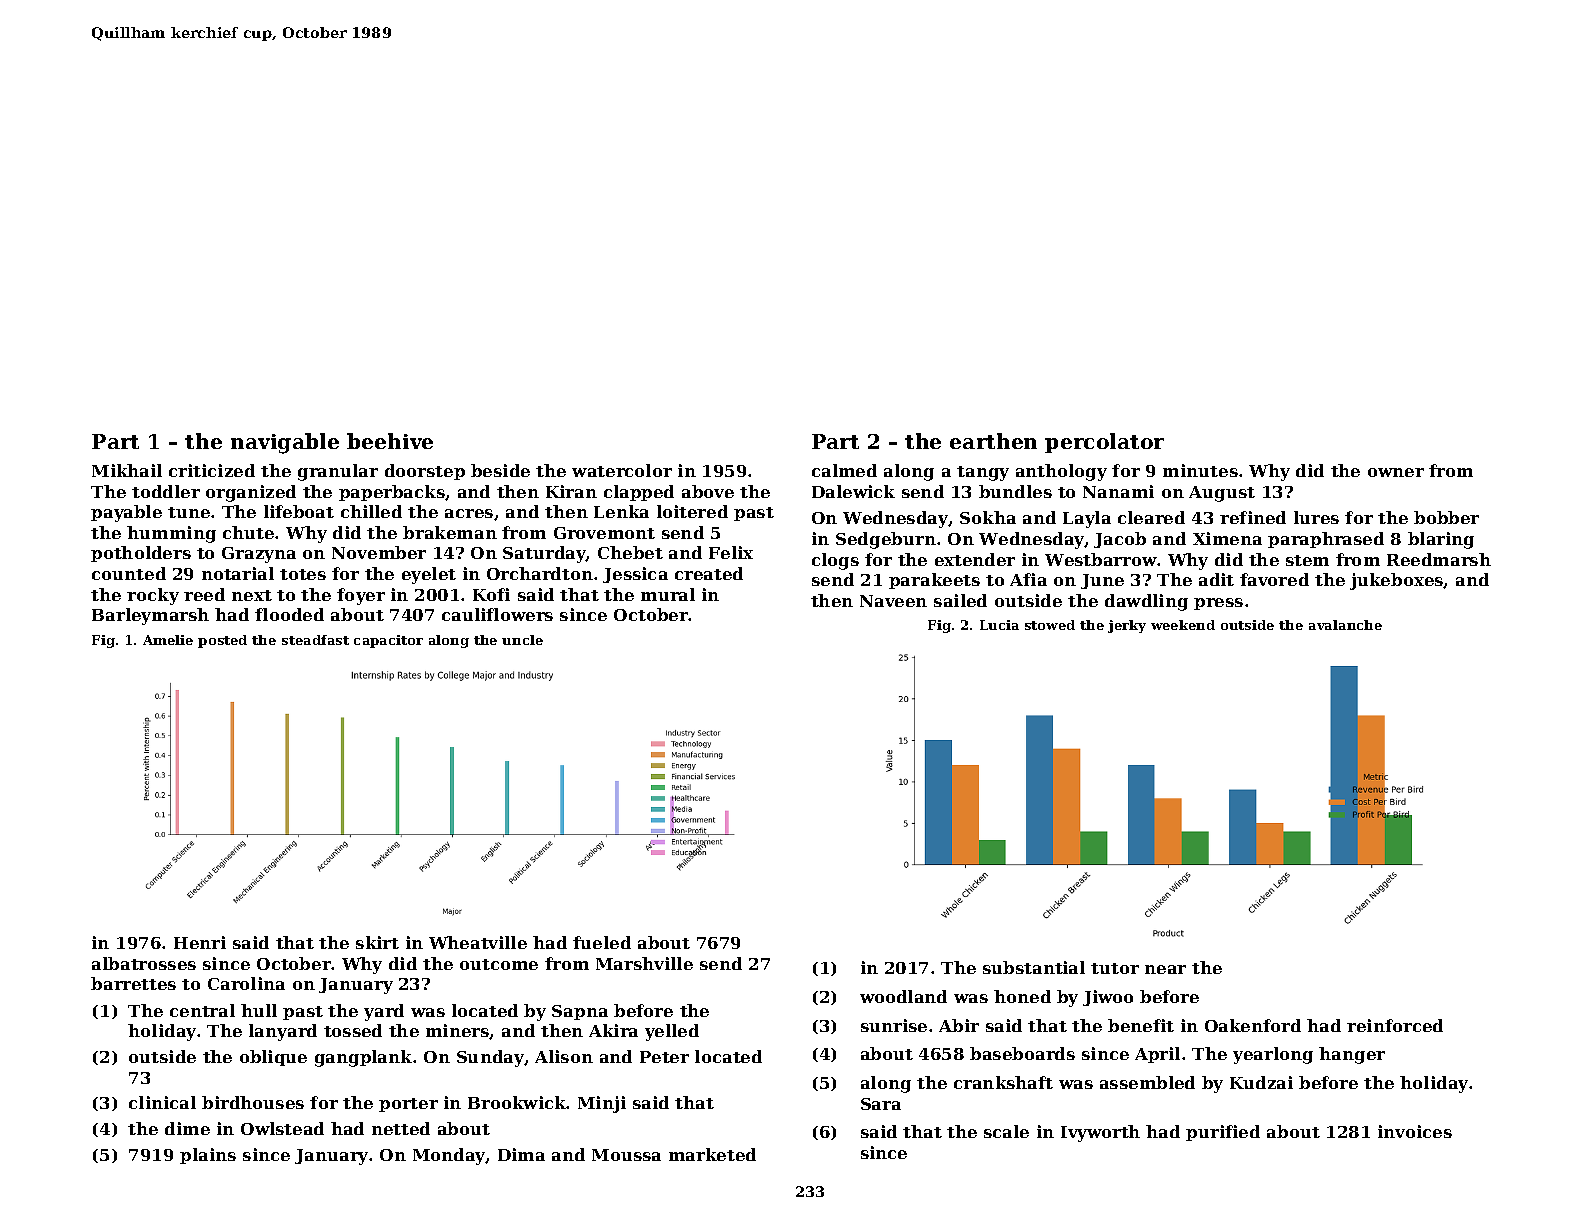 Image resolution: width=1591 pixels, height=1230 pixels. Describe the element at coordinates (338, 472) in the document. I see `granular` at that location.
